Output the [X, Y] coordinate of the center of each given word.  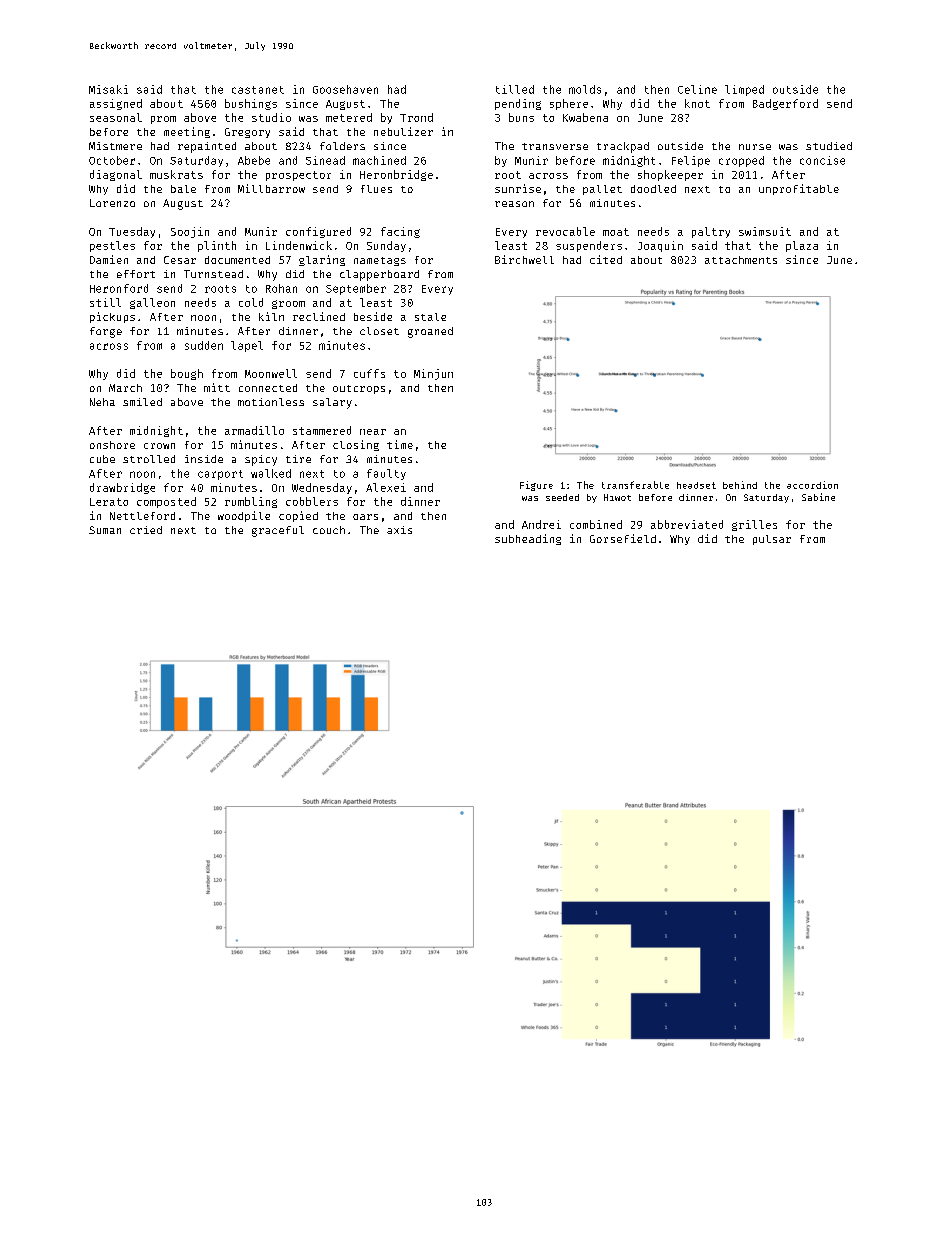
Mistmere [115, 146]
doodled [653, 189]
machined [379, 160]
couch [329, 530]
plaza [802, 246]
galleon [152, 303]
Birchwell [524, 259]
